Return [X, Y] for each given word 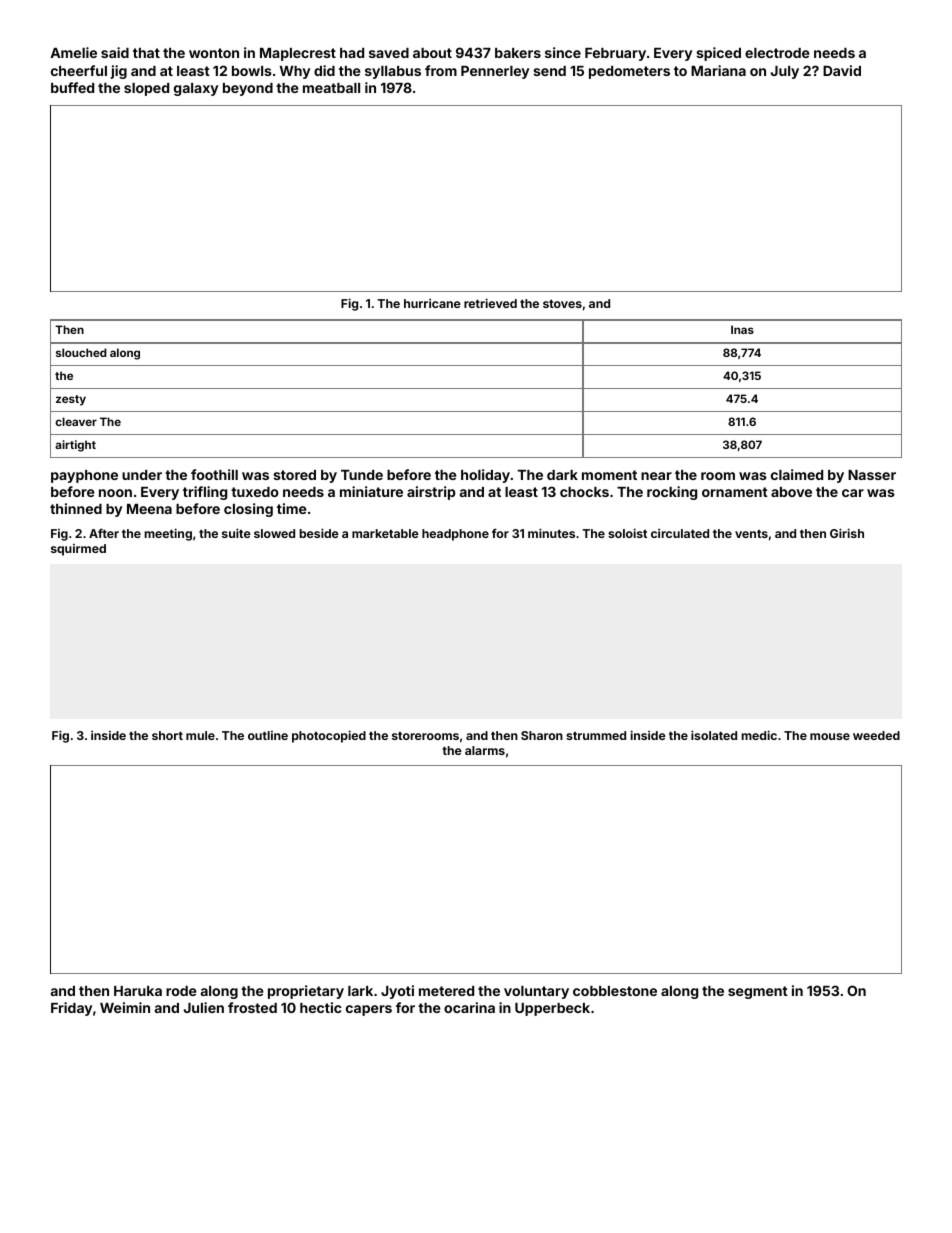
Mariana [718, 70]
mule [200, 735]
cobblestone [615, 991]
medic [759, 735]
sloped [146, 89]
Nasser [872, 475]
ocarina [469, 1007]
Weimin [125, 1007]
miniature [371, 491]
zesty [71, 400]
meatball [331, 88]
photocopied [329, 736]
